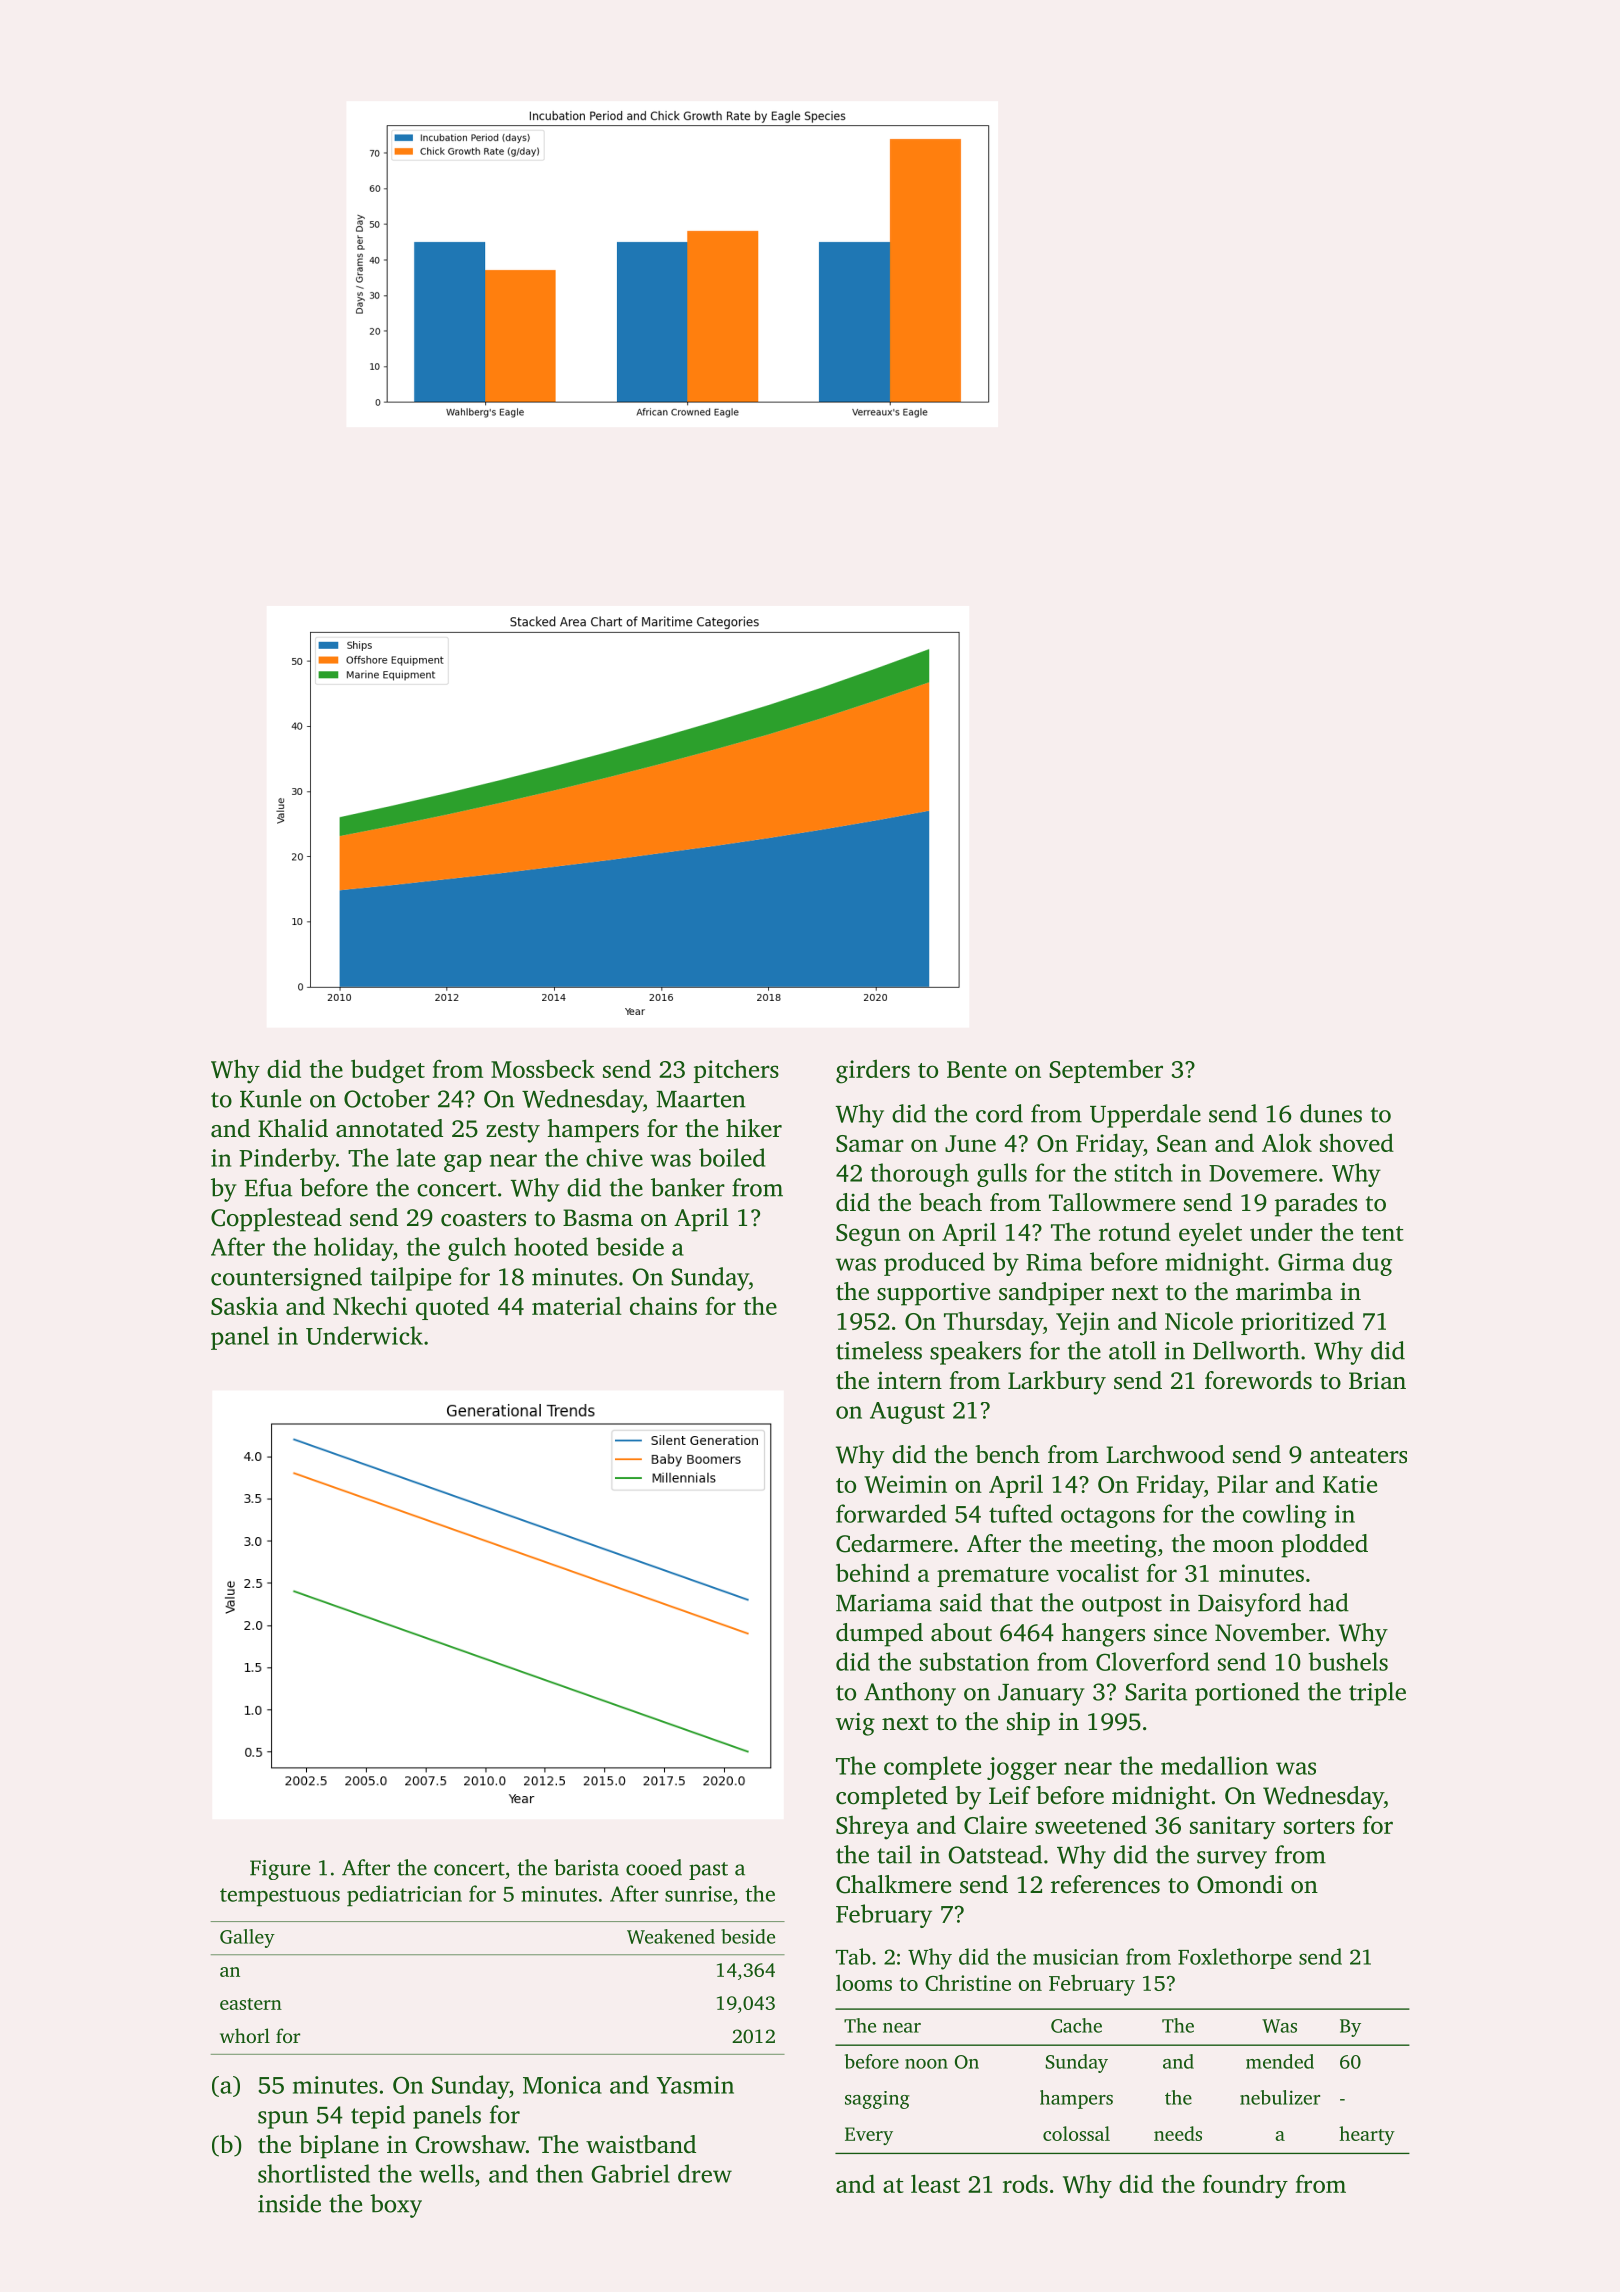 Image resolution: width=1620 pixels, height=2292 pixels. Describe the element at coordinates (705, 2173) in the screenshot. I see `drew` at that location.
